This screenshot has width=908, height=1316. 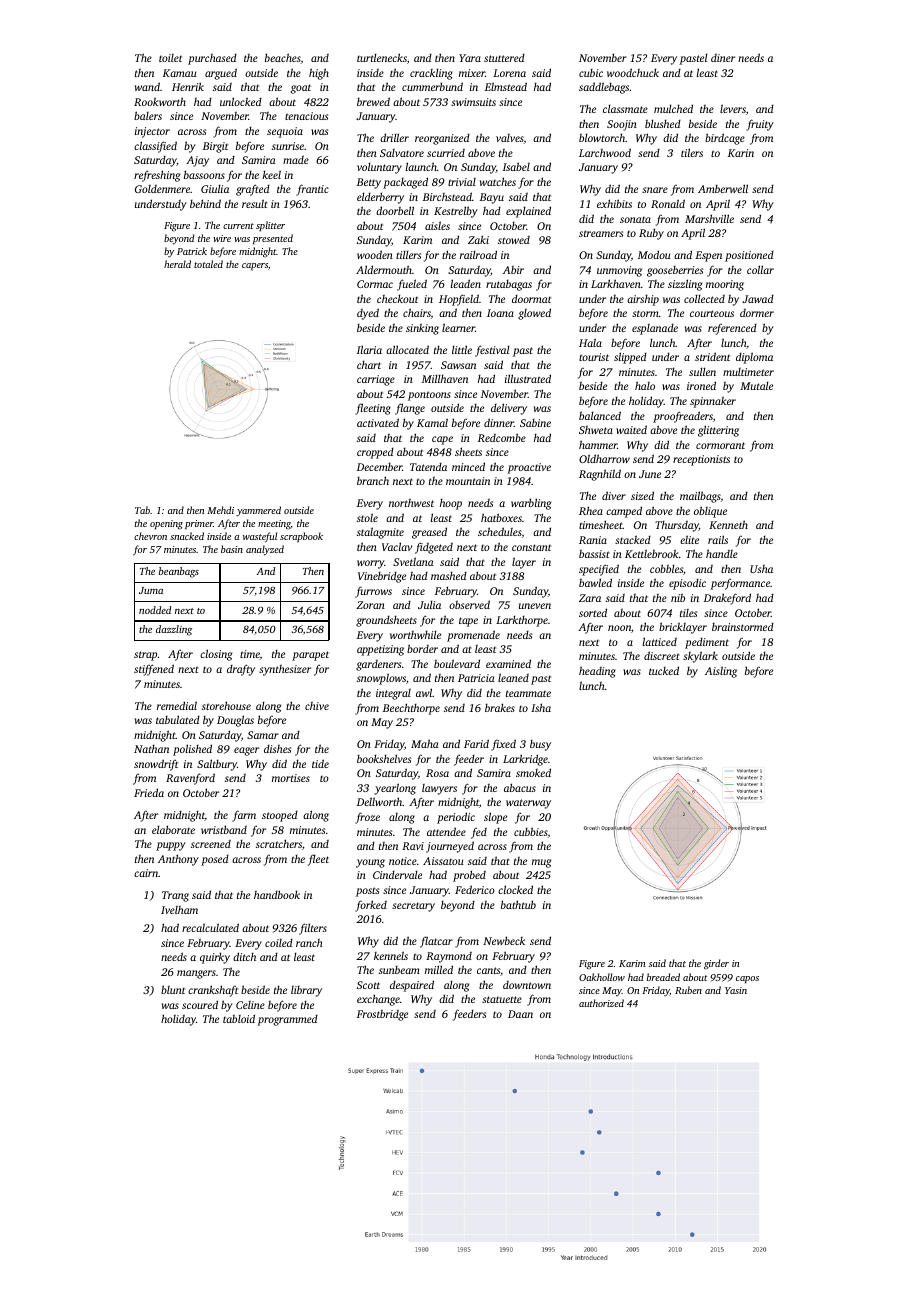 I want to click on diver, so click(x=614, y=495).
